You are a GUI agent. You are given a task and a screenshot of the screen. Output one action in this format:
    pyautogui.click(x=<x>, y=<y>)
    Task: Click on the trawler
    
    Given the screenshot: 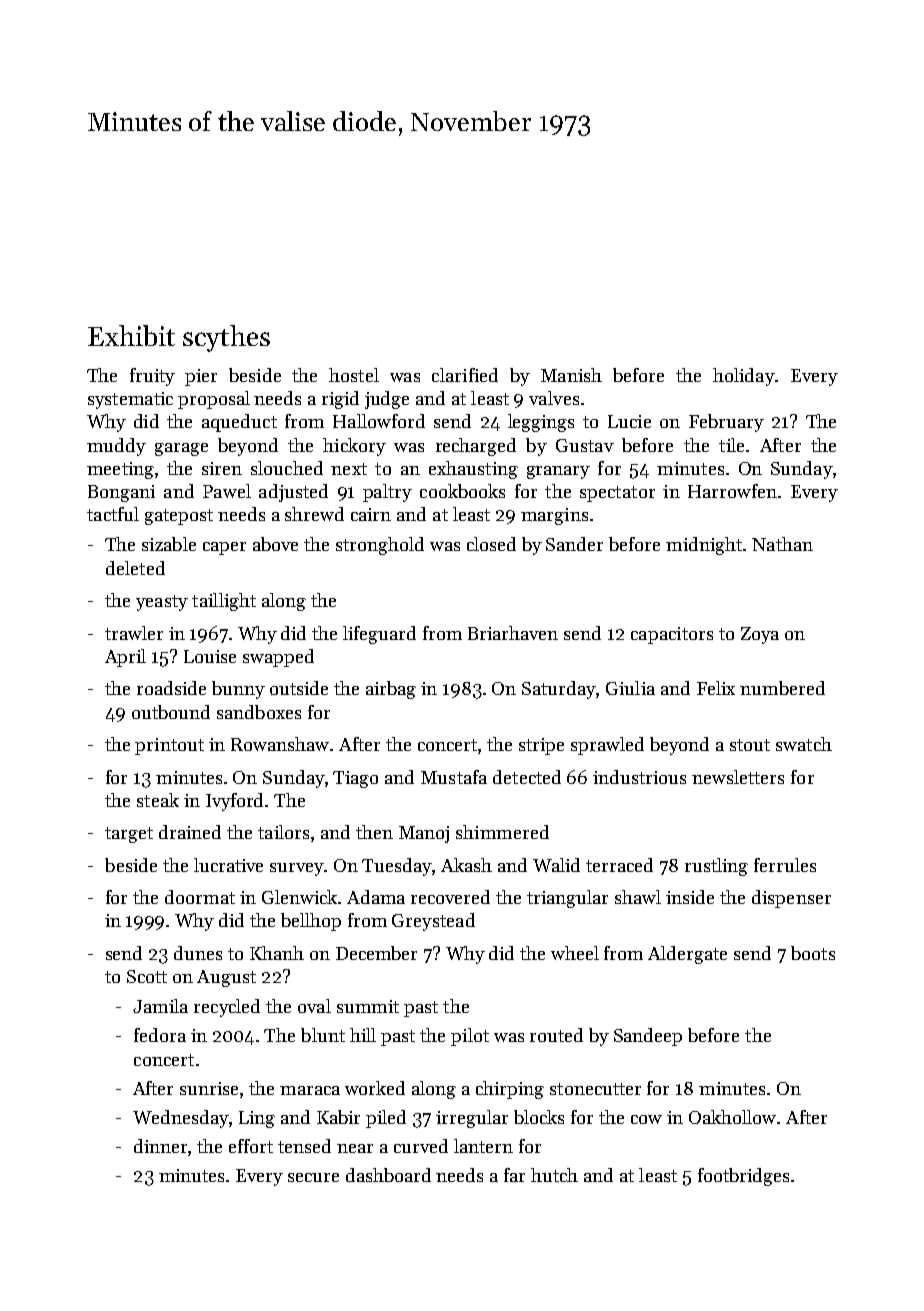 What is the action you would take?
    pyautogui.click(x=134, y=633)
